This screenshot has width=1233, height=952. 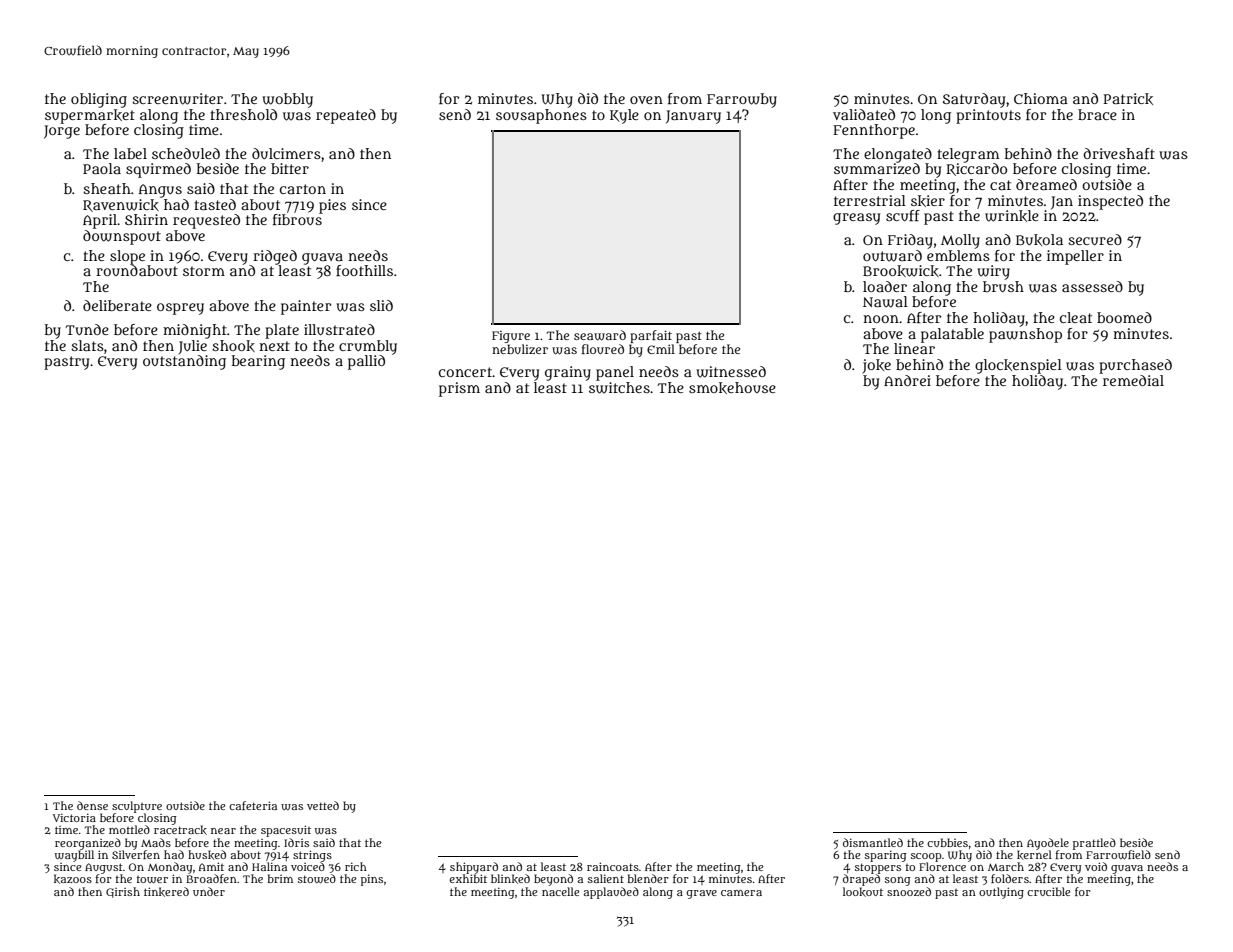 I want to click on raincoats, so click(x=613, y=866).
